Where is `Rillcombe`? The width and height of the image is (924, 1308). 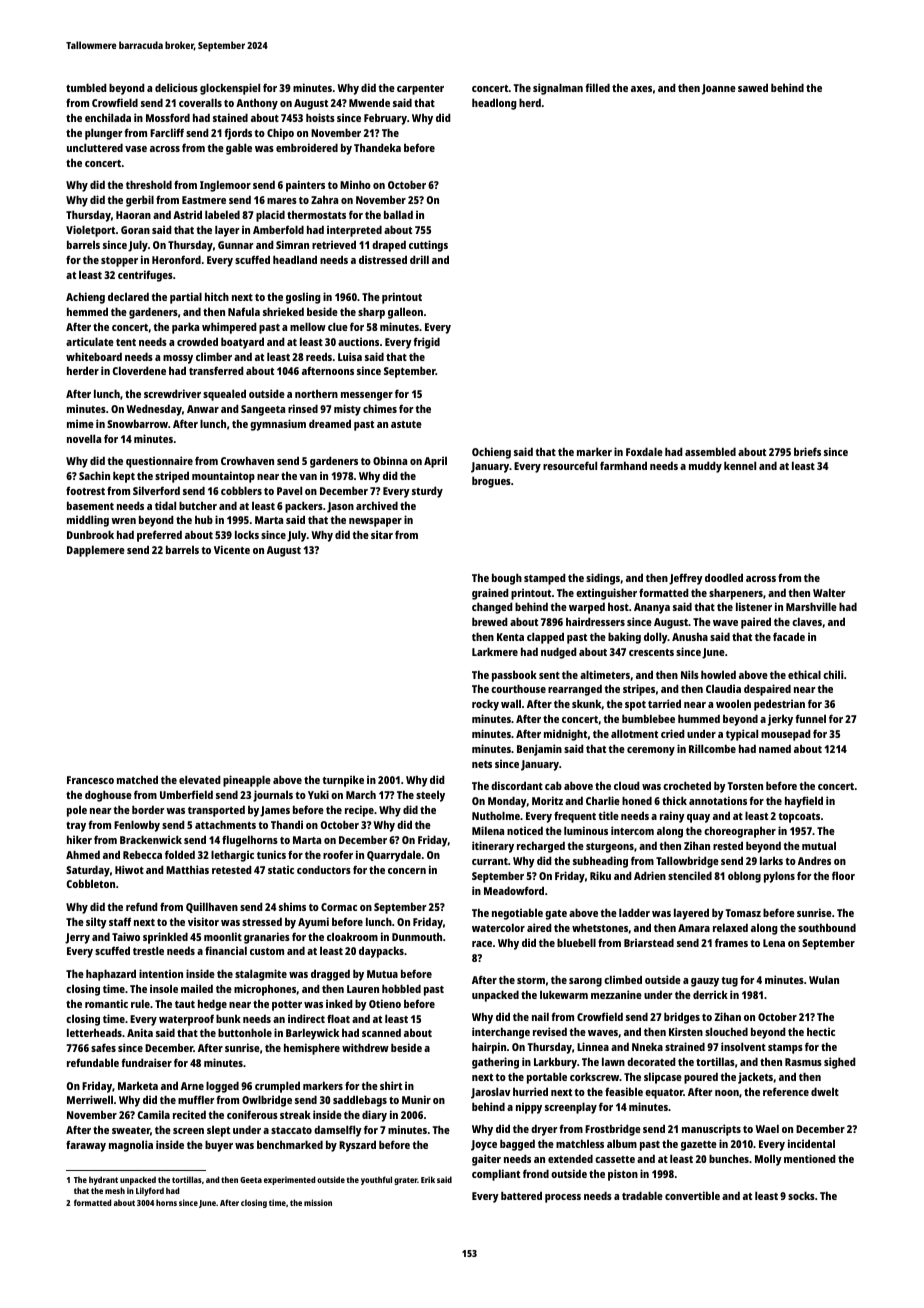 Rillcombe is located at coordinates (712, 748).
